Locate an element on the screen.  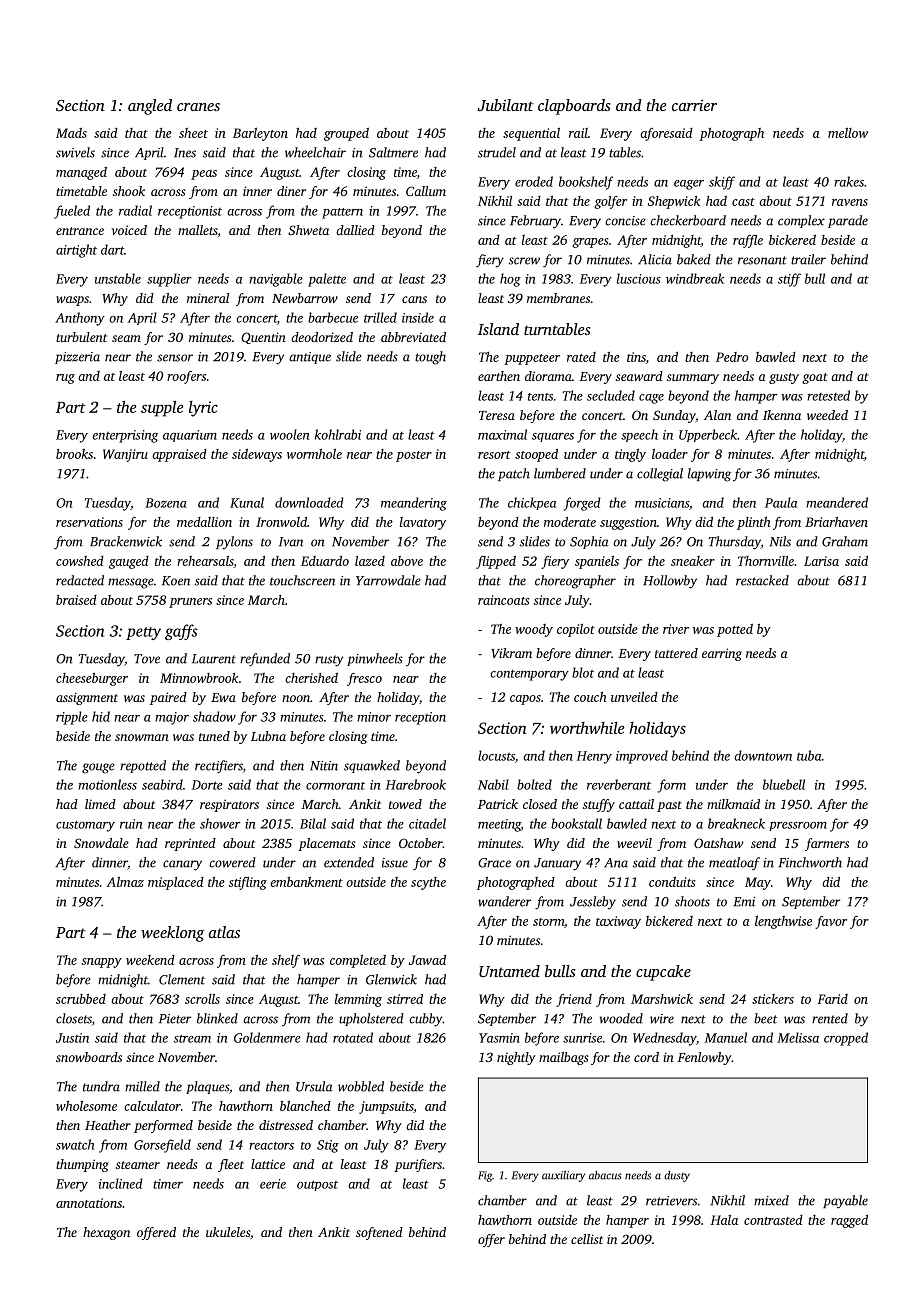
redacted is located at coordinates (80, 580).
